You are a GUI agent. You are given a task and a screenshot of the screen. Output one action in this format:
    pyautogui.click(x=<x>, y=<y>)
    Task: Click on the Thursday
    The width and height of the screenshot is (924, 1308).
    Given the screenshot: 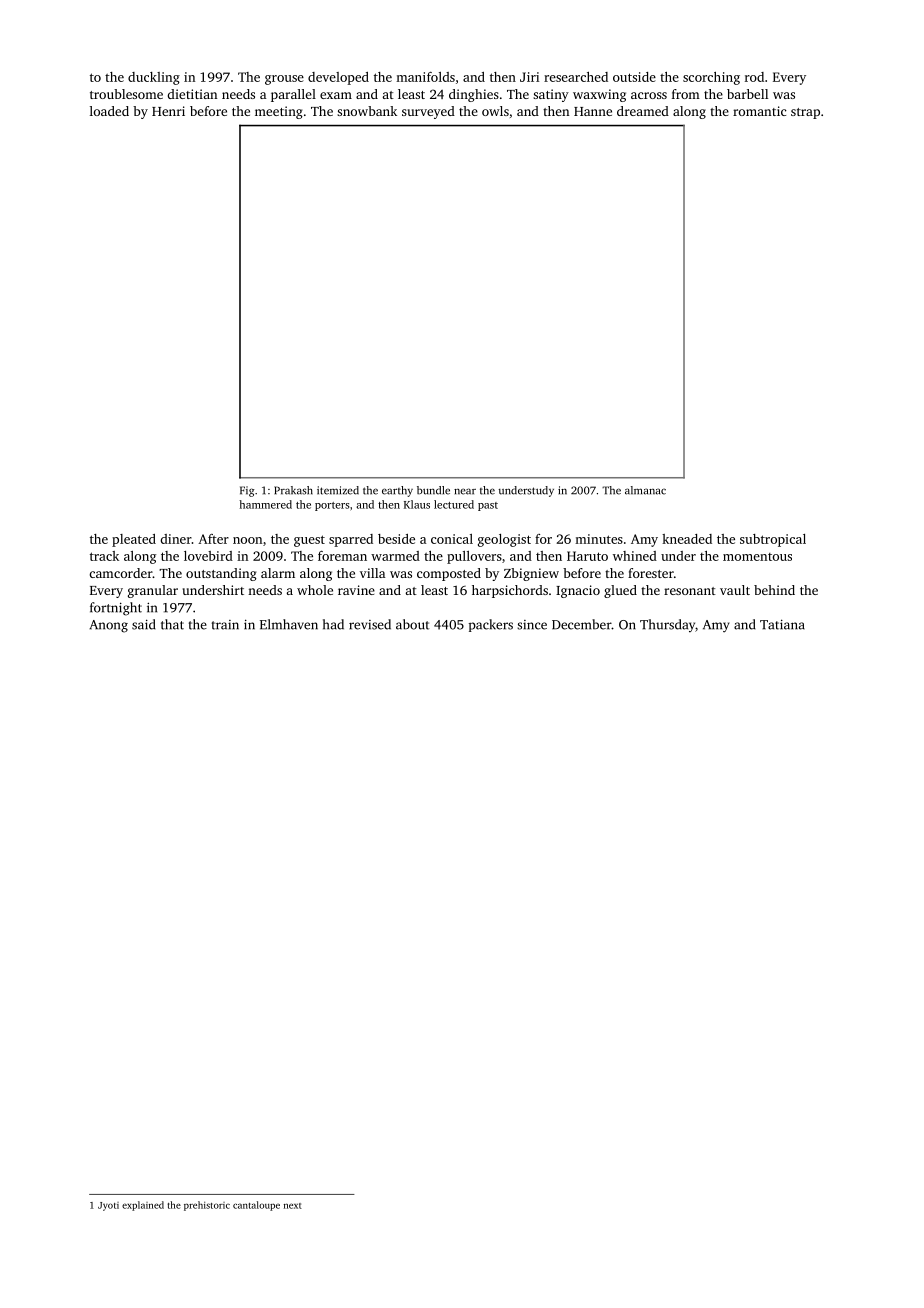 What is the action you would take?
    pyautogui.click(x=667, y=625)
